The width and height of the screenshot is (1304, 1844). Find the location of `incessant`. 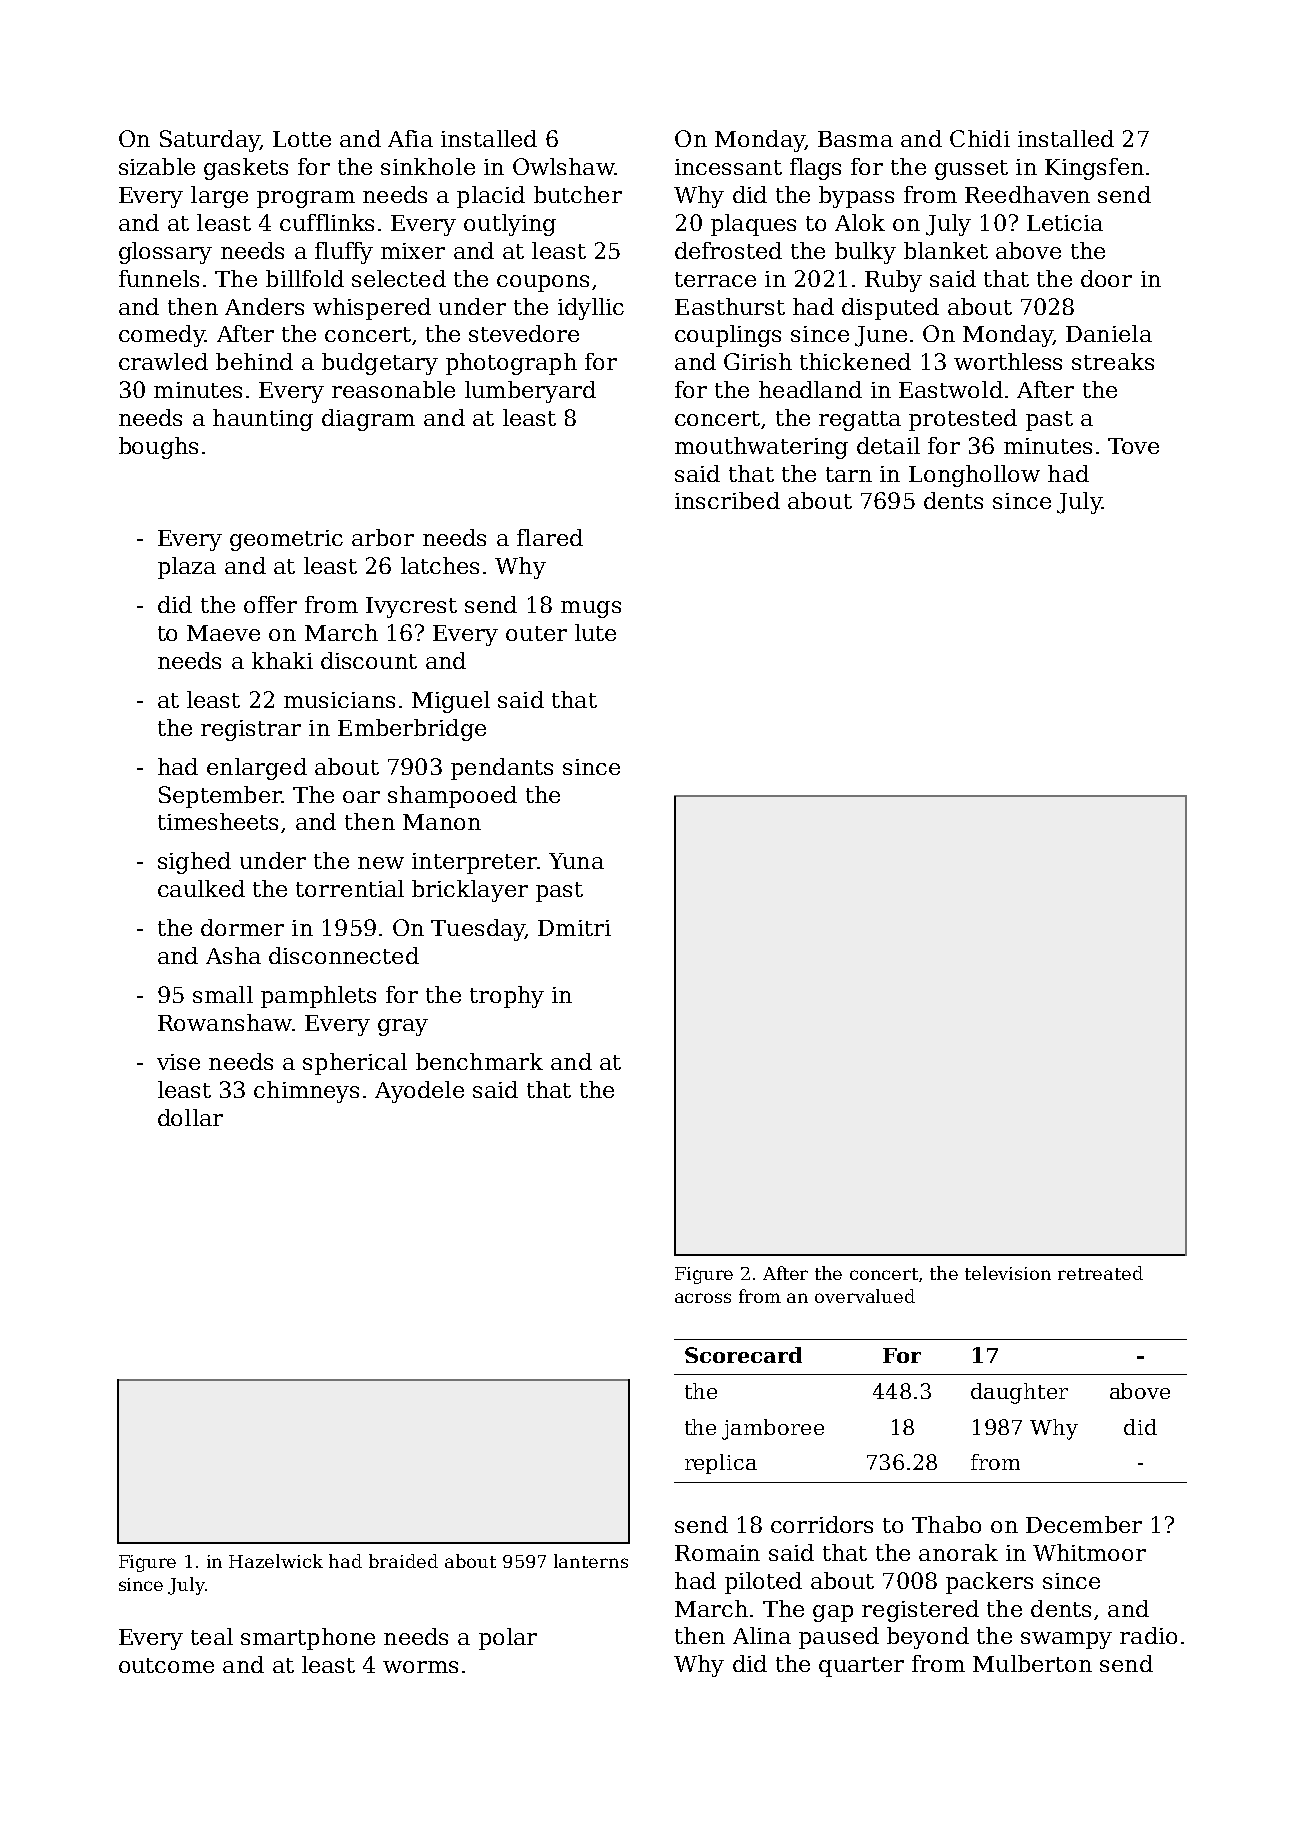

incessant is located at coordinates (728, 167).
